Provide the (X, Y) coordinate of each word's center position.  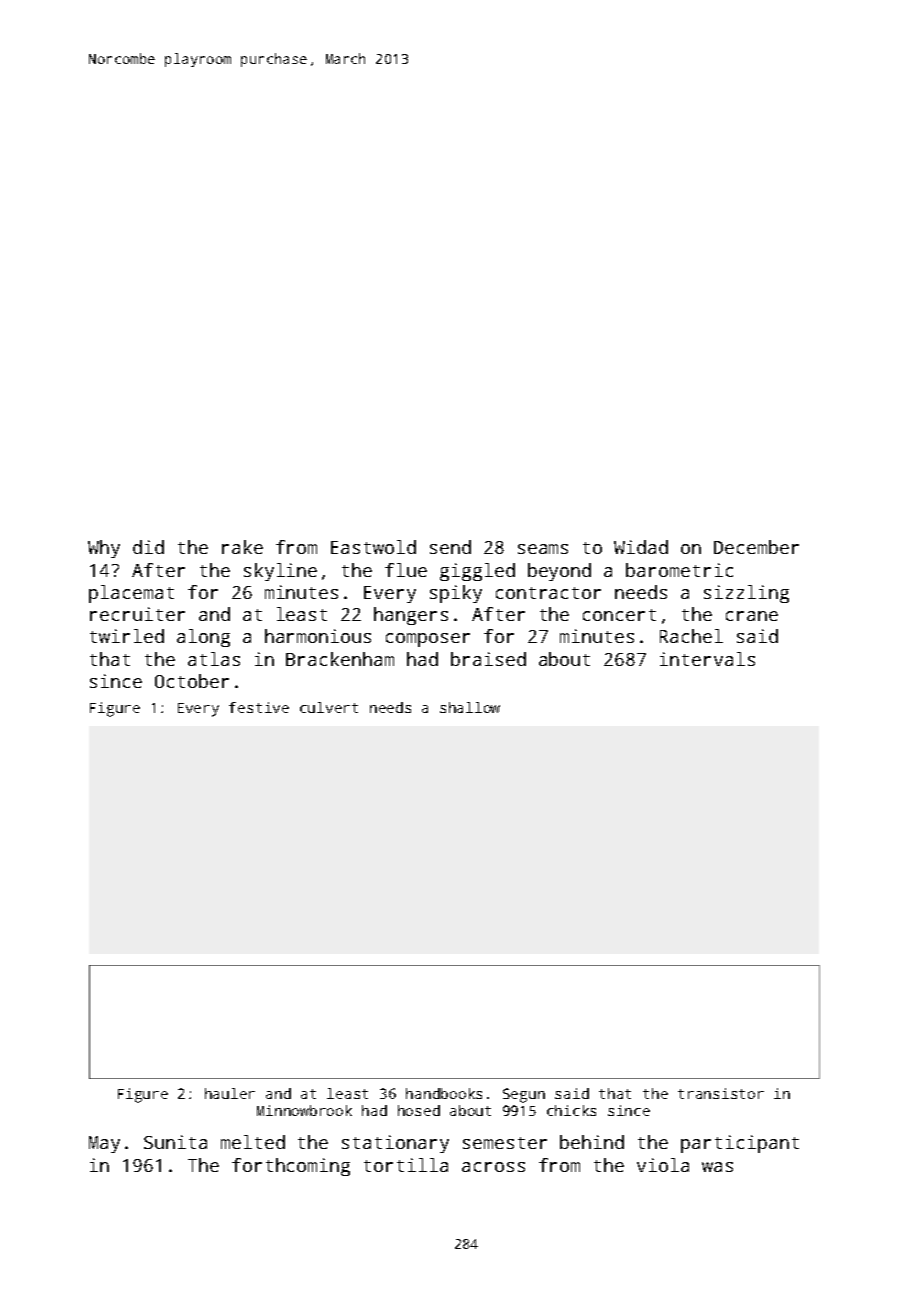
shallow (470, 707)
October (192, 681)
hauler (230, 1093)
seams (543, 549)
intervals (707, 659)
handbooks (444, 1093)
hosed (419, 1110)
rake (242, 547)
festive (259, 707)
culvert (329, 707)
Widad (641, 547)
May (104, 1144)
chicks (571, 1110)
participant (740, 1144)
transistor (721, 1093)
